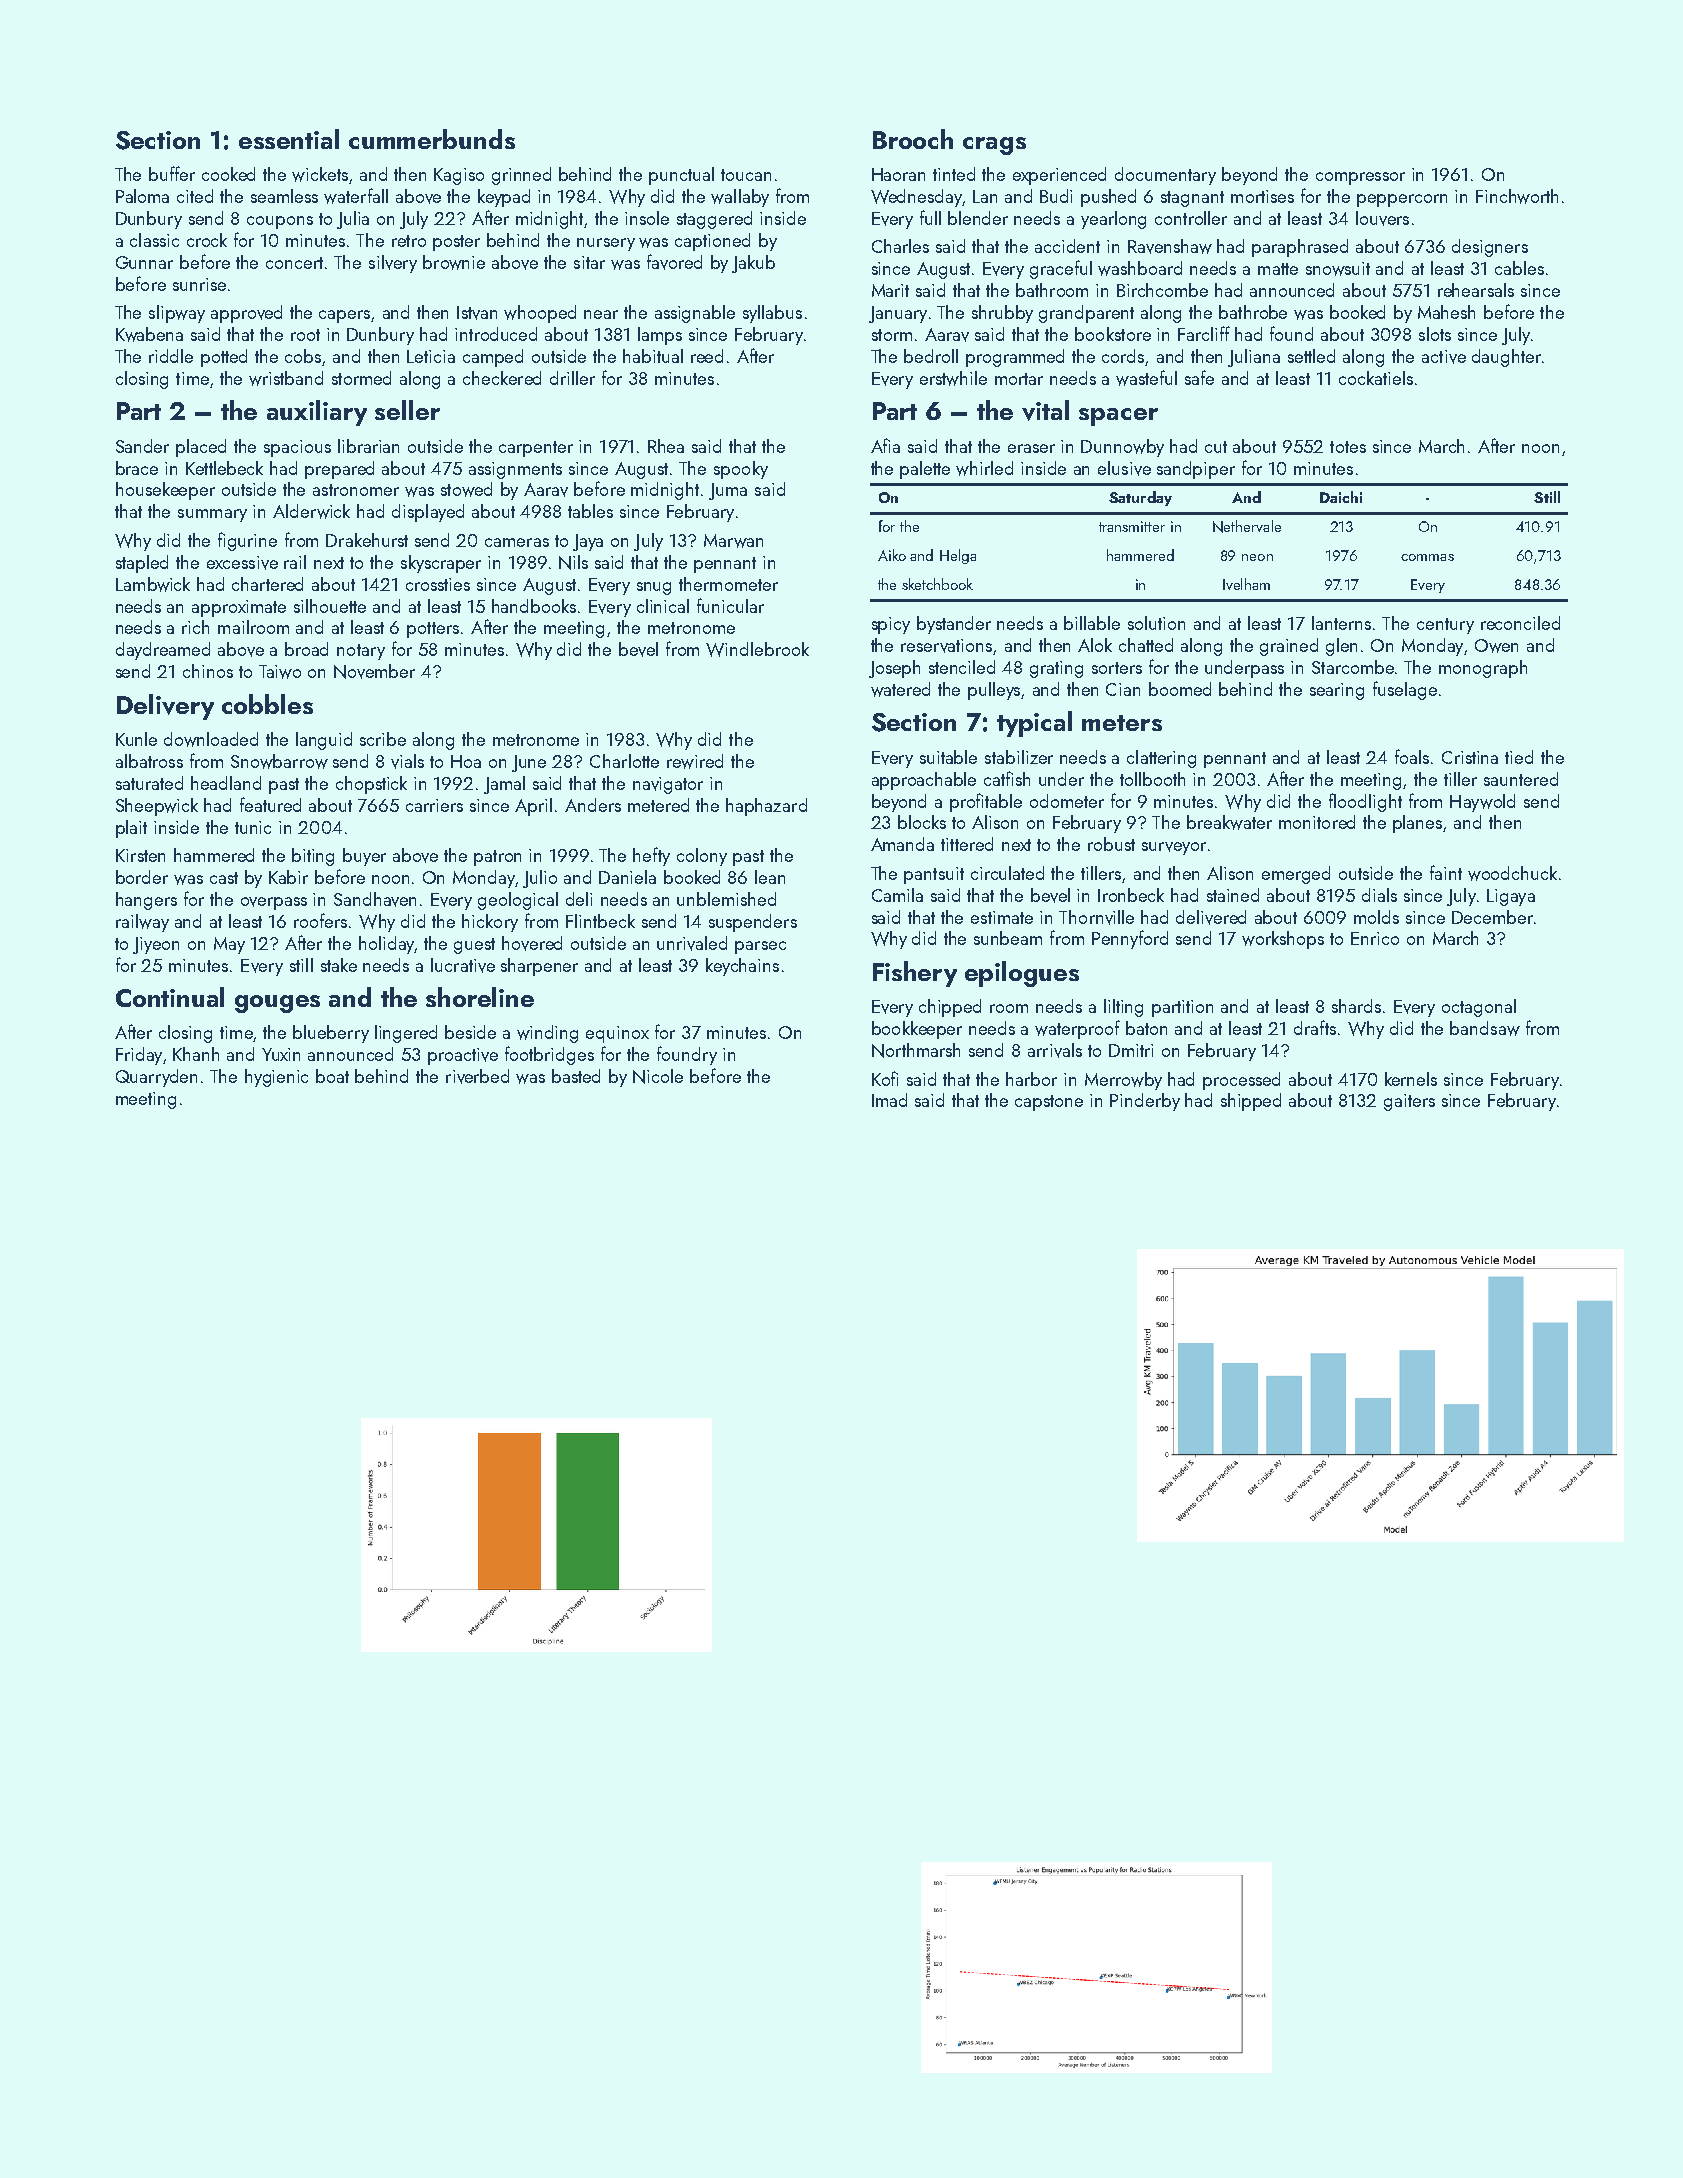 This page has width=1683, height=2178. I want to click on sunrise, so click(199, 284).
